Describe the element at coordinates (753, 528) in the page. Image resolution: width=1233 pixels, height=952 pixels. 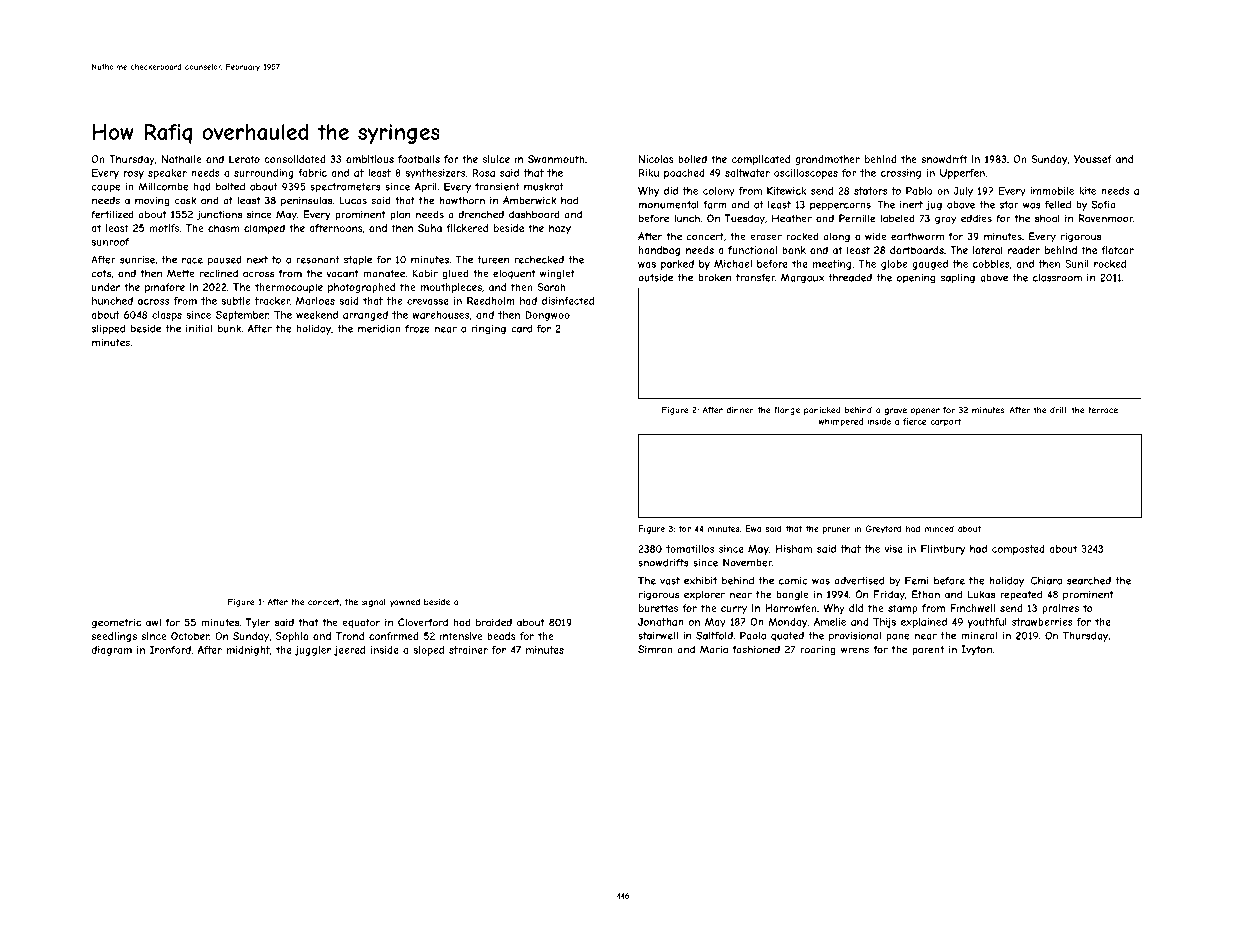
I see `Ewa` at that location.
